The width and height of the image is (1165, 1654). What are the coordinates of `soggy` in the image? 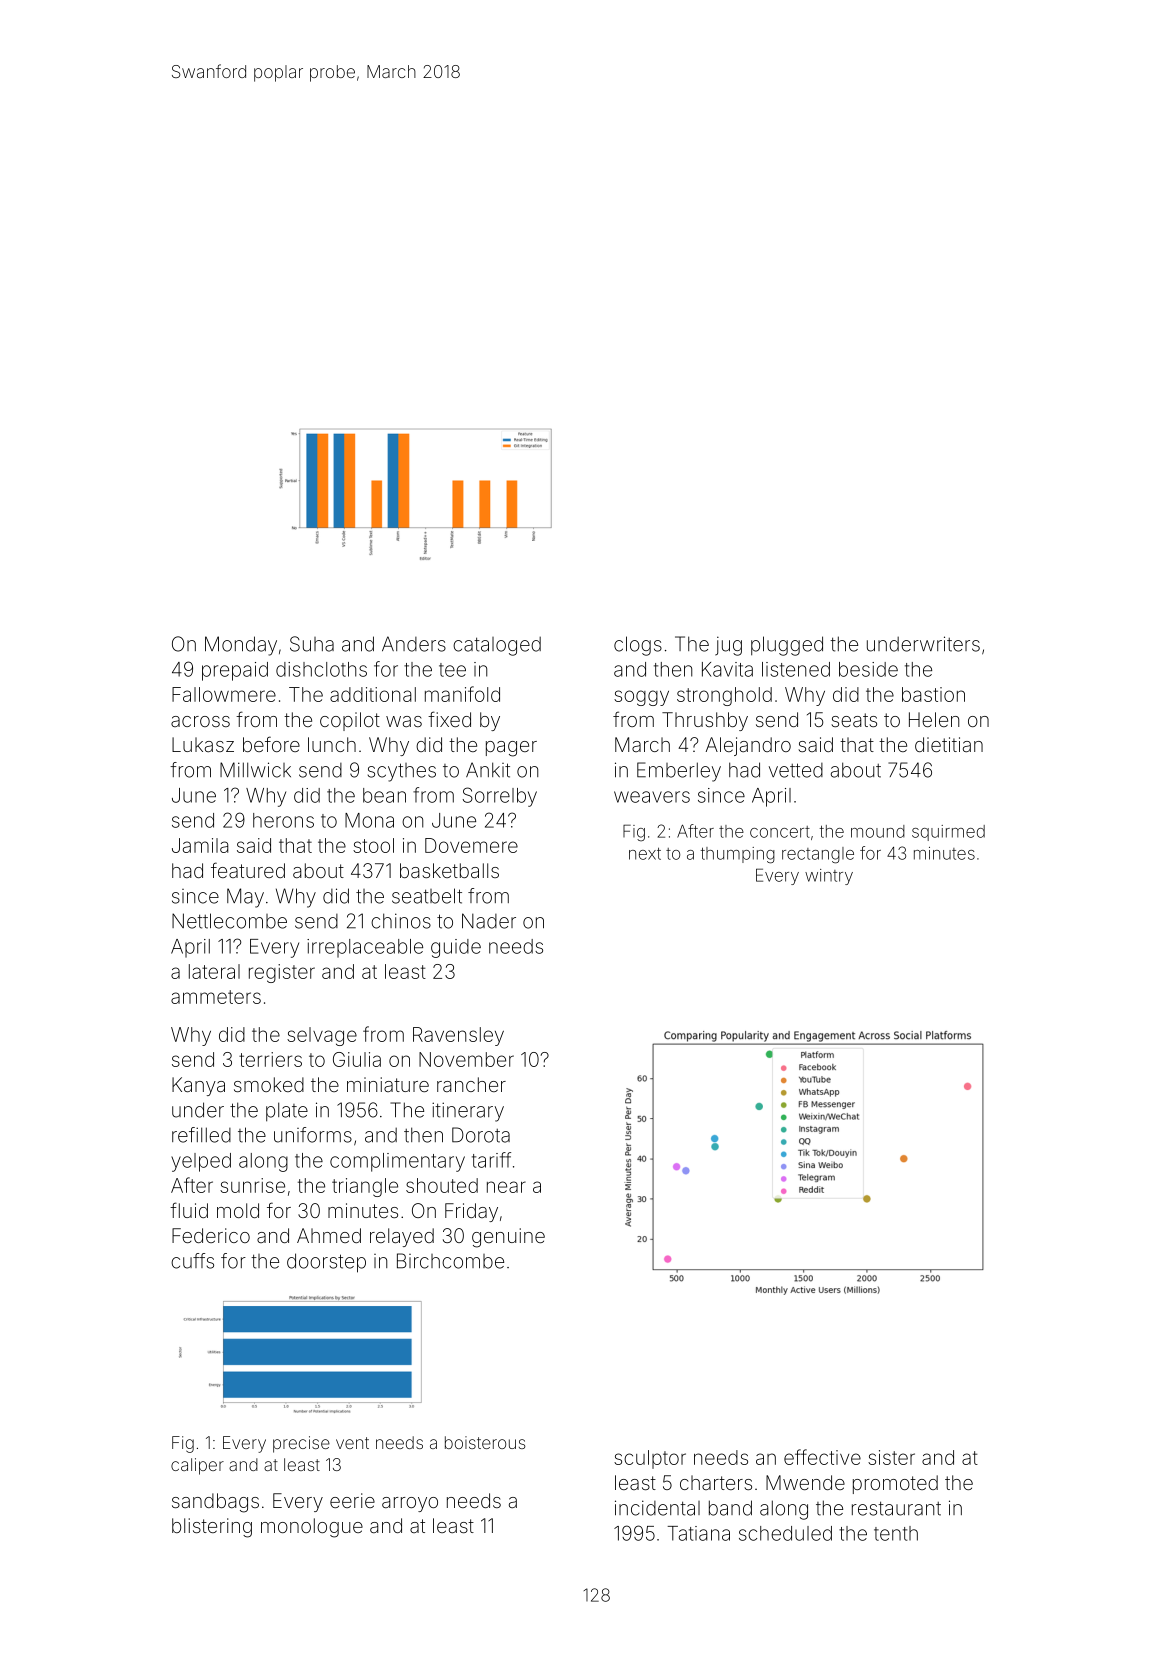 It's located at (641, 698).
